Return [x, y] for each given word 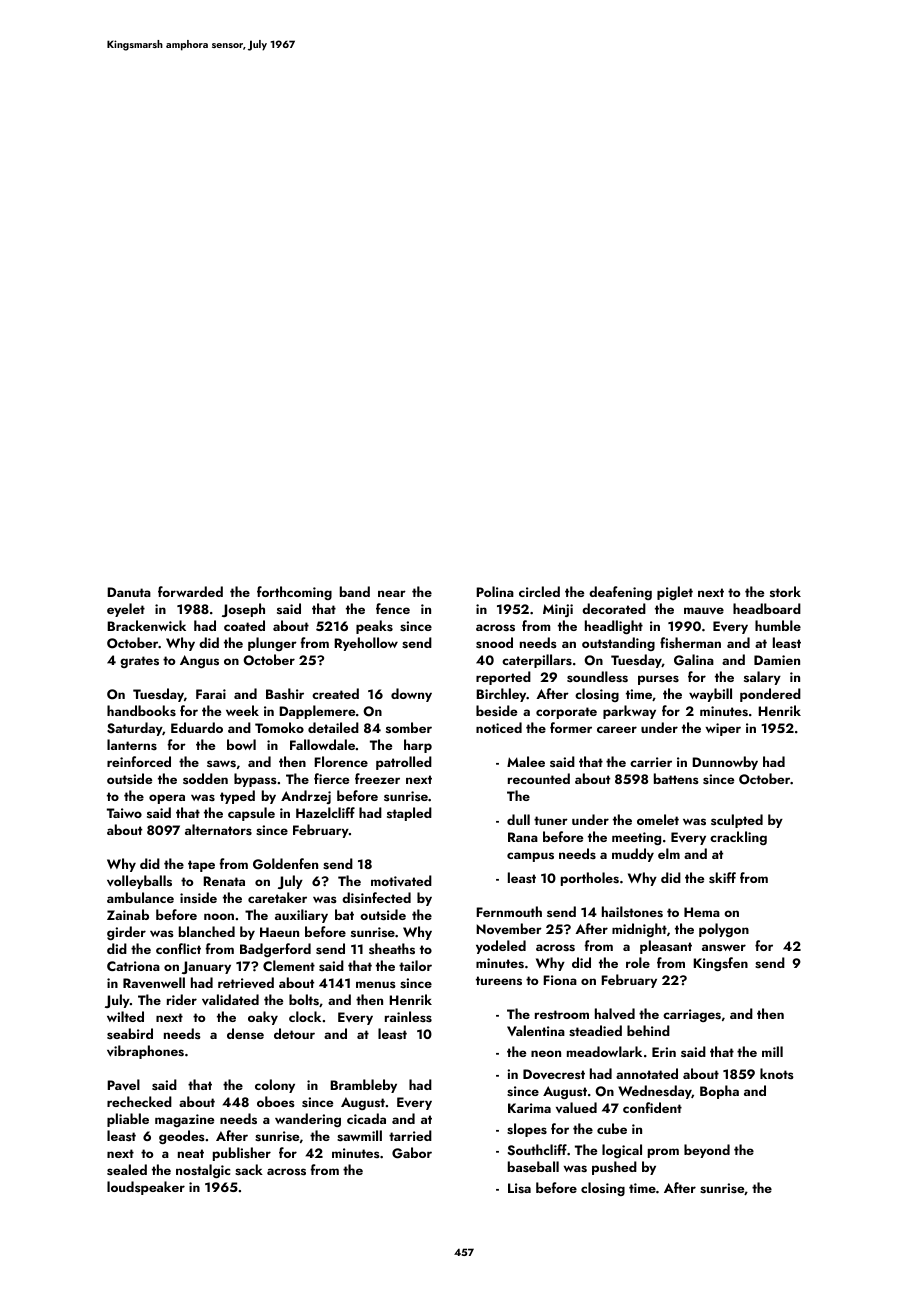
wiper [723, 729]
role [638, 962]
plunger [272, 644]
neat [191, 1153]
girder [126, 933]
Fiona [560, 980]
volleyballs [139, 882]
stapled [409, 814]
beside [496, 710]
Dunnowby [725, 763]
